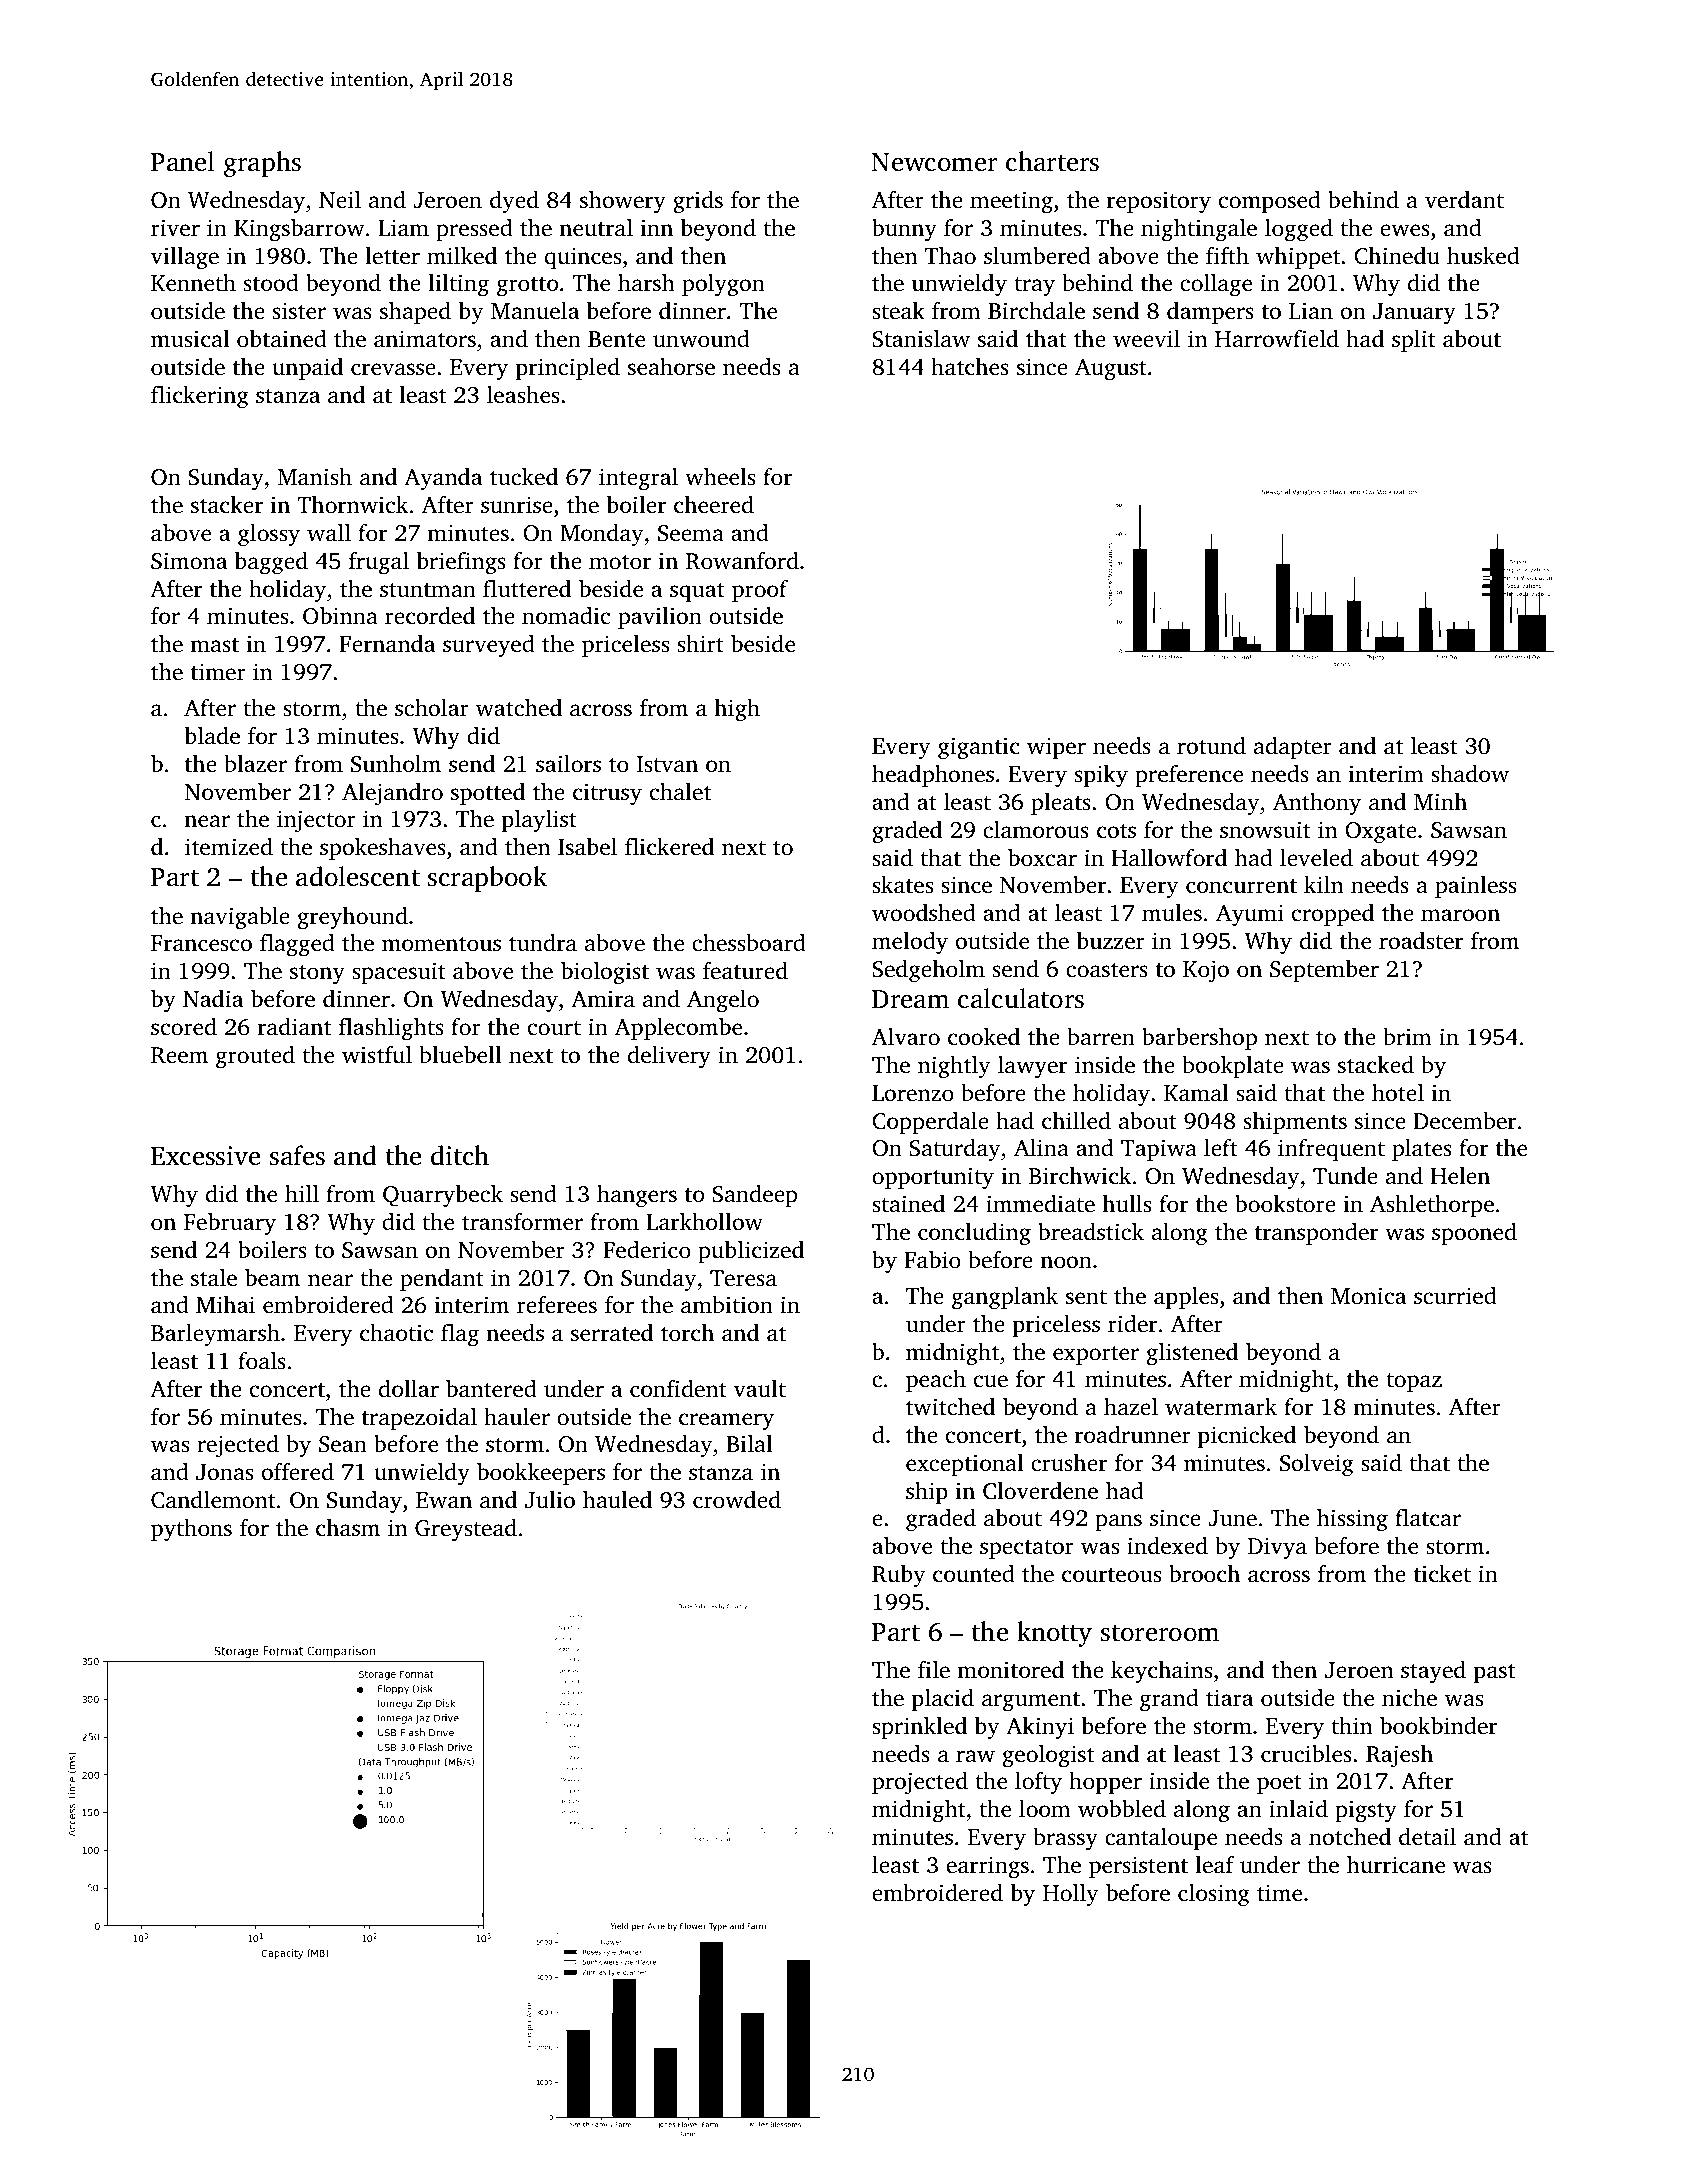 This screenshot has width=1683, height=2178. What do you see at coordinates (191, 1530) in the screenshot?
I see `pythons` at bounding box center [191, 1530].
